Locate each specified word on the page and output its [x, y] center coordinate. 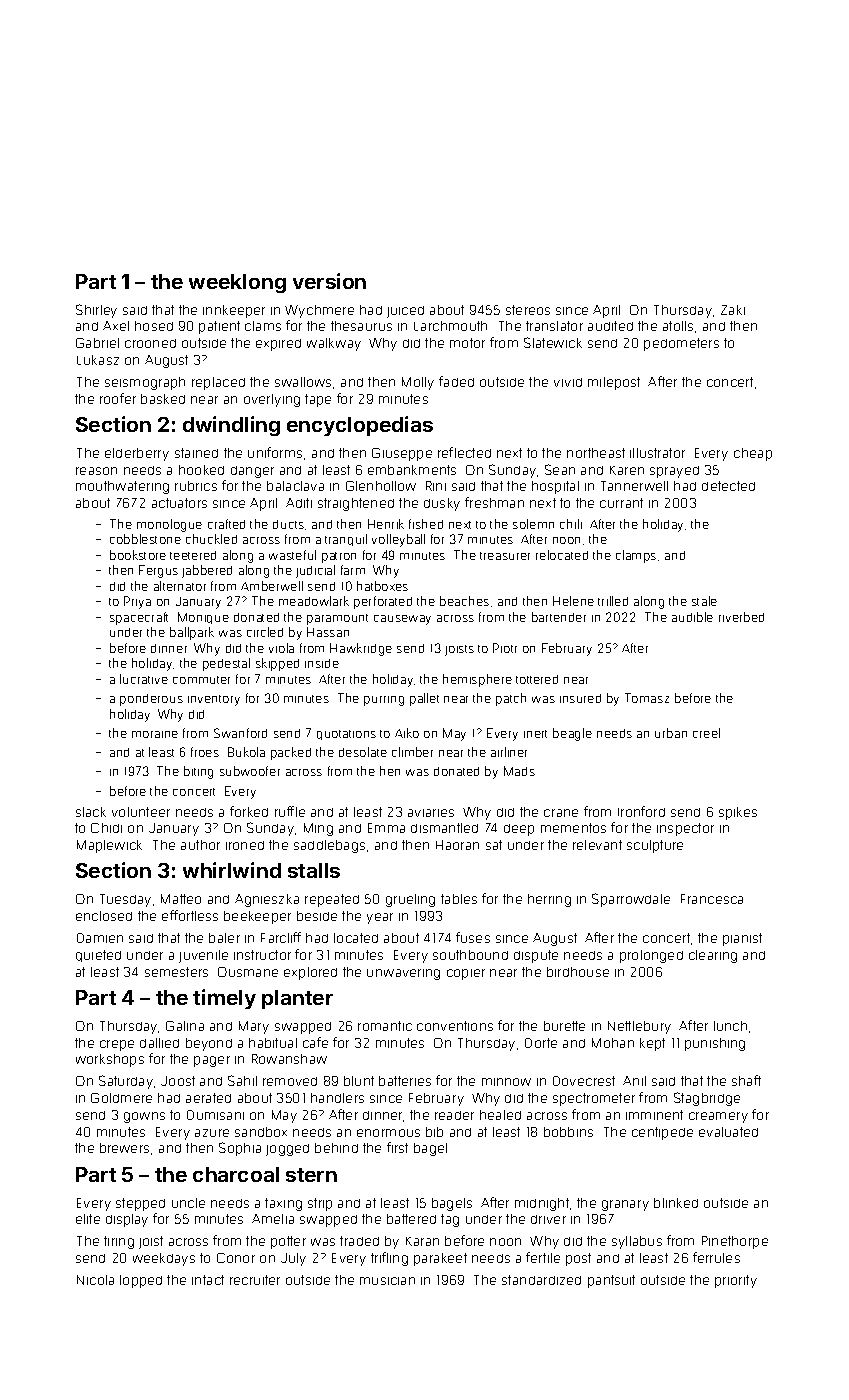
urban [671, 733]
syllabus [637, 1242]
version [329, 281]
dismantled [444, 828]
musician [387, 1281]
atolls [678, 326]
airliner [509, 752]
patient [219, 327]
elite [88, 1219]
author [200, 845]
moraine [155, 734]
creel [706, 733]
